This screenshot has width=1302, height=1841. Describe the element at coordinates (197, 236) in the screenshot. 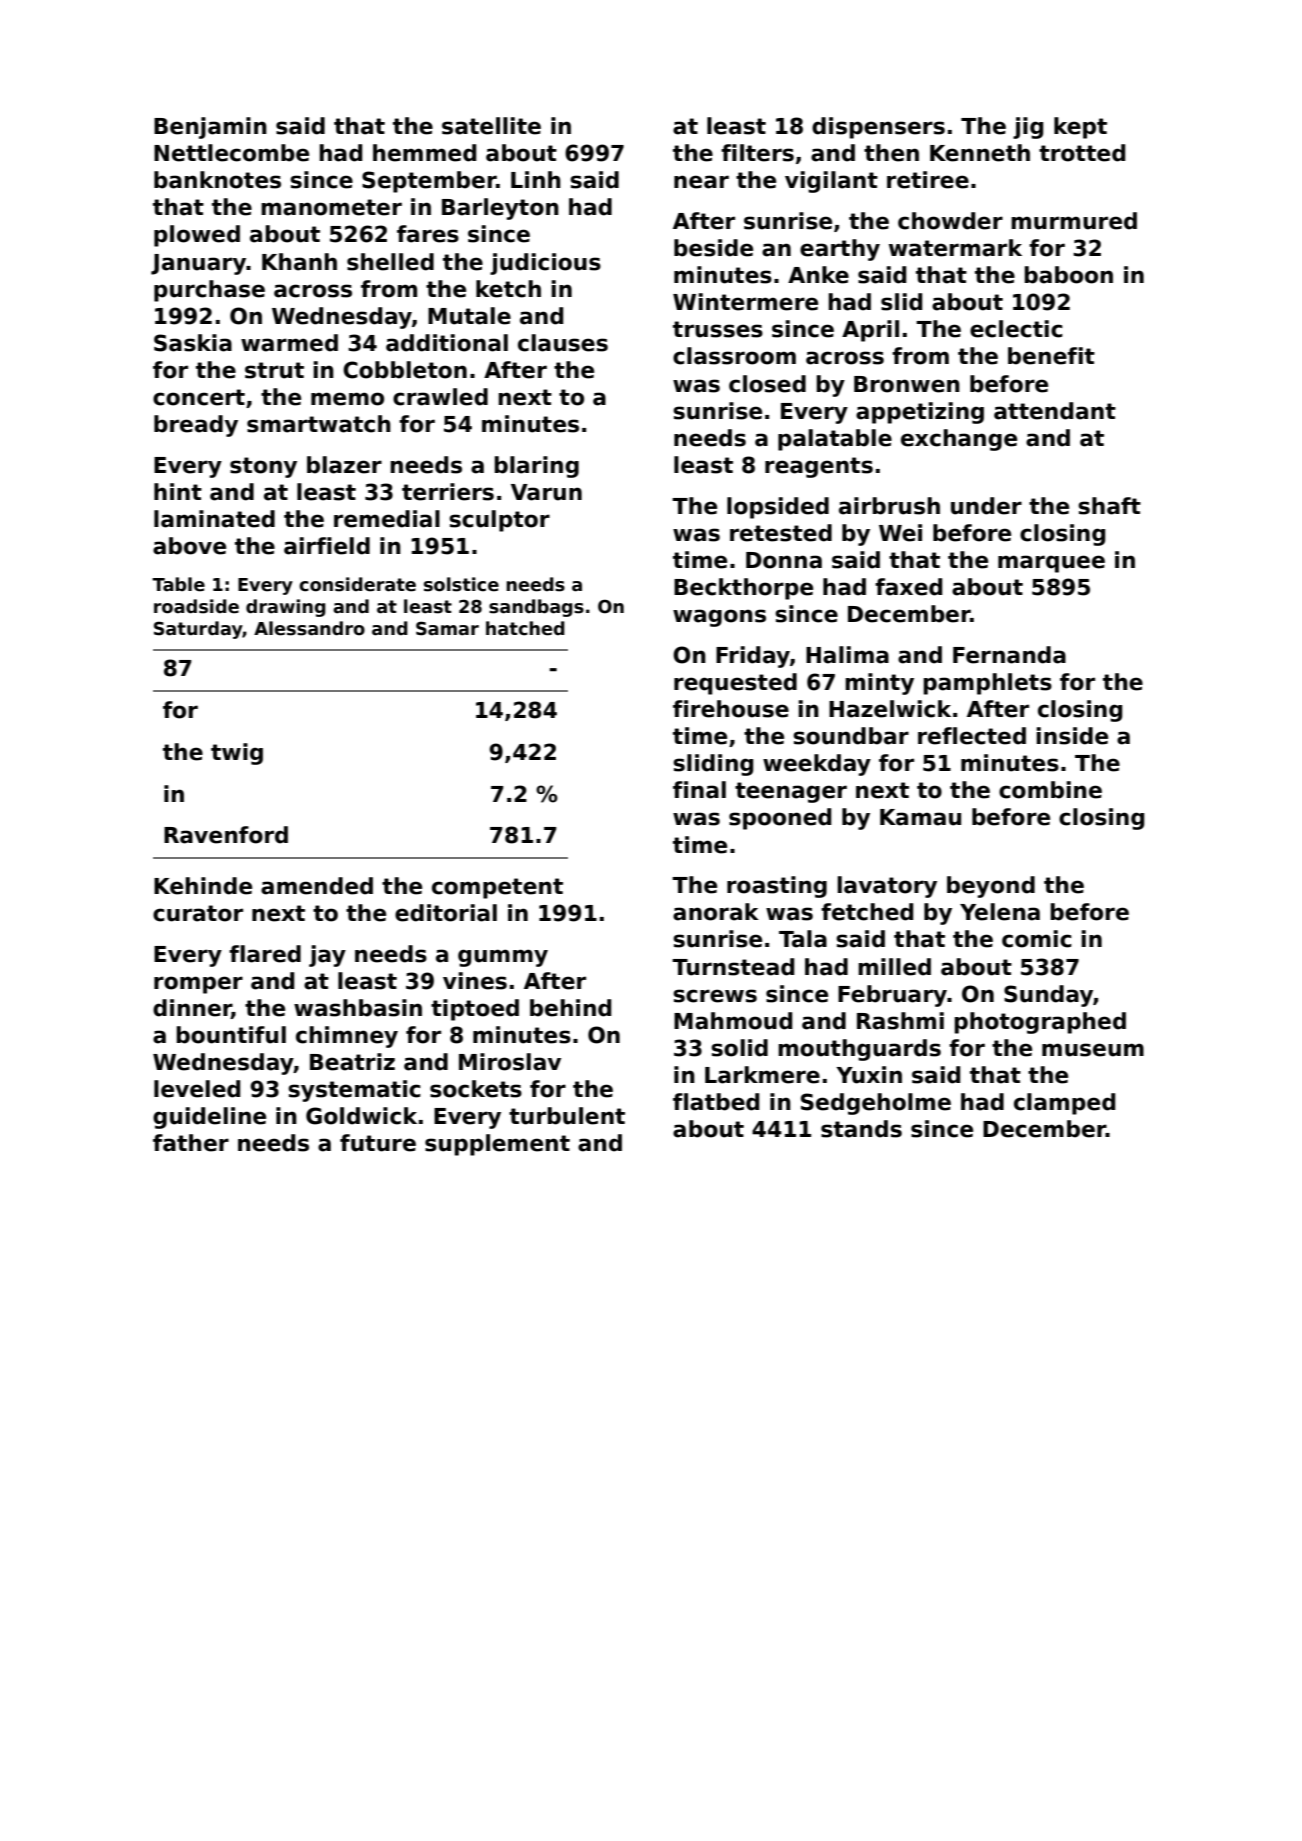

I see `plowed` at that location.
